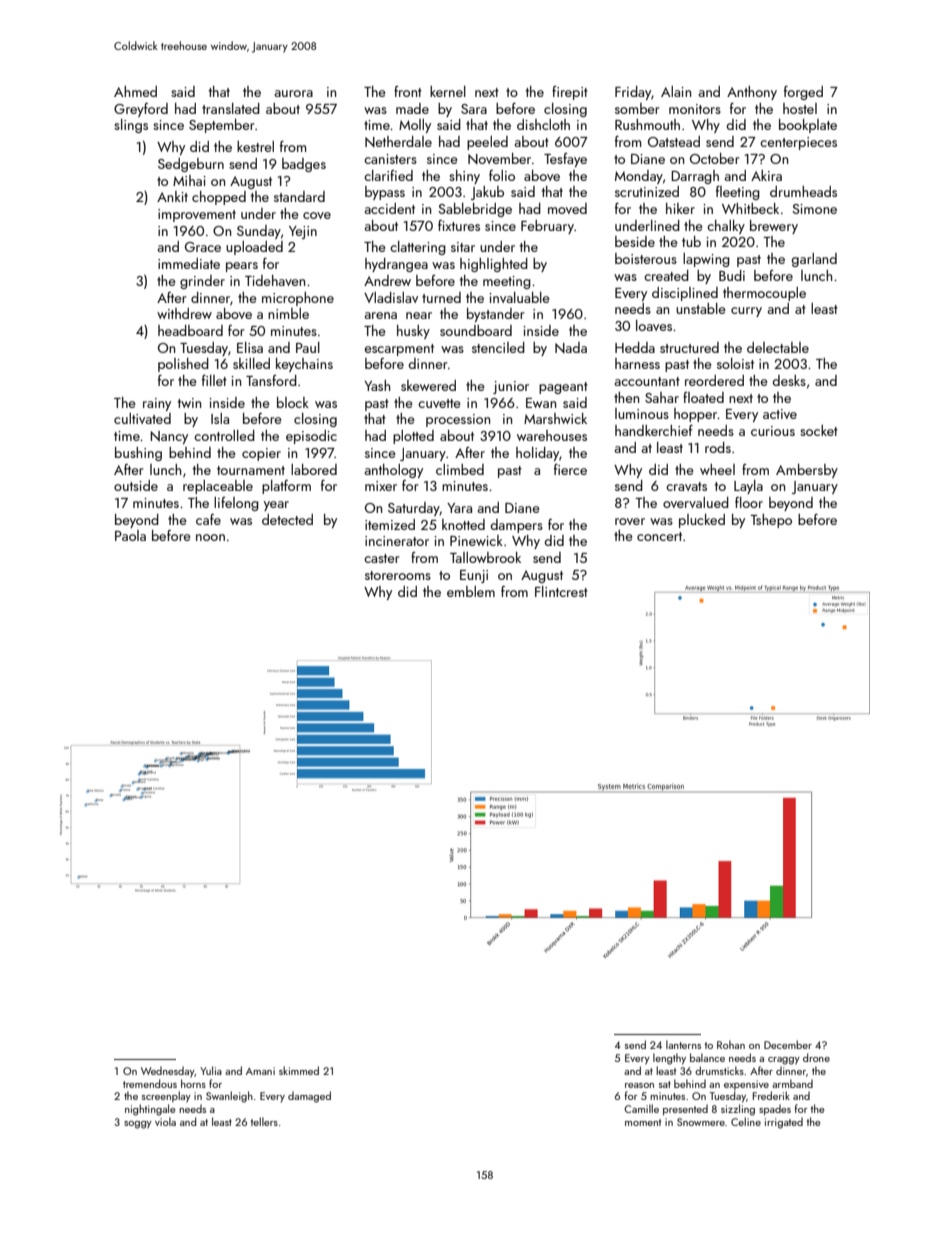 The width and height of the document is (952, 1233). I want to click on soggy, so click(138, 1125).
